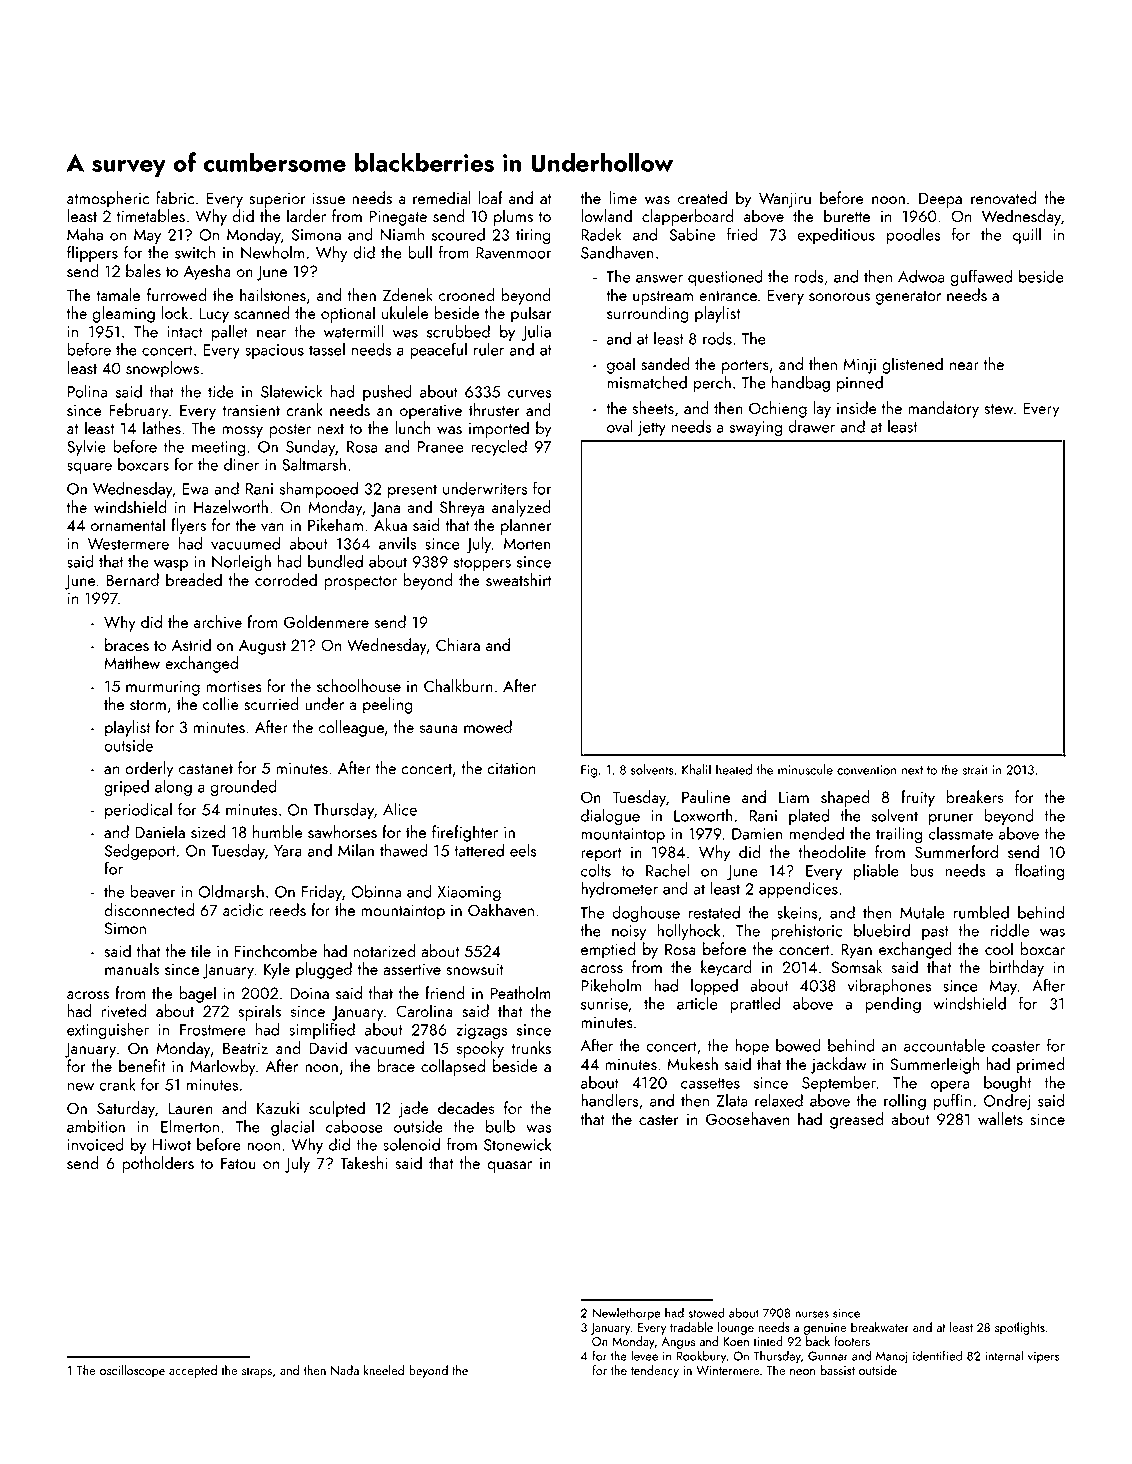 The image size is (1132, 1464). What do you see at coordinates (322, 893) in the screenshot?
I see `Friday` at bounding box center [322, 893].
